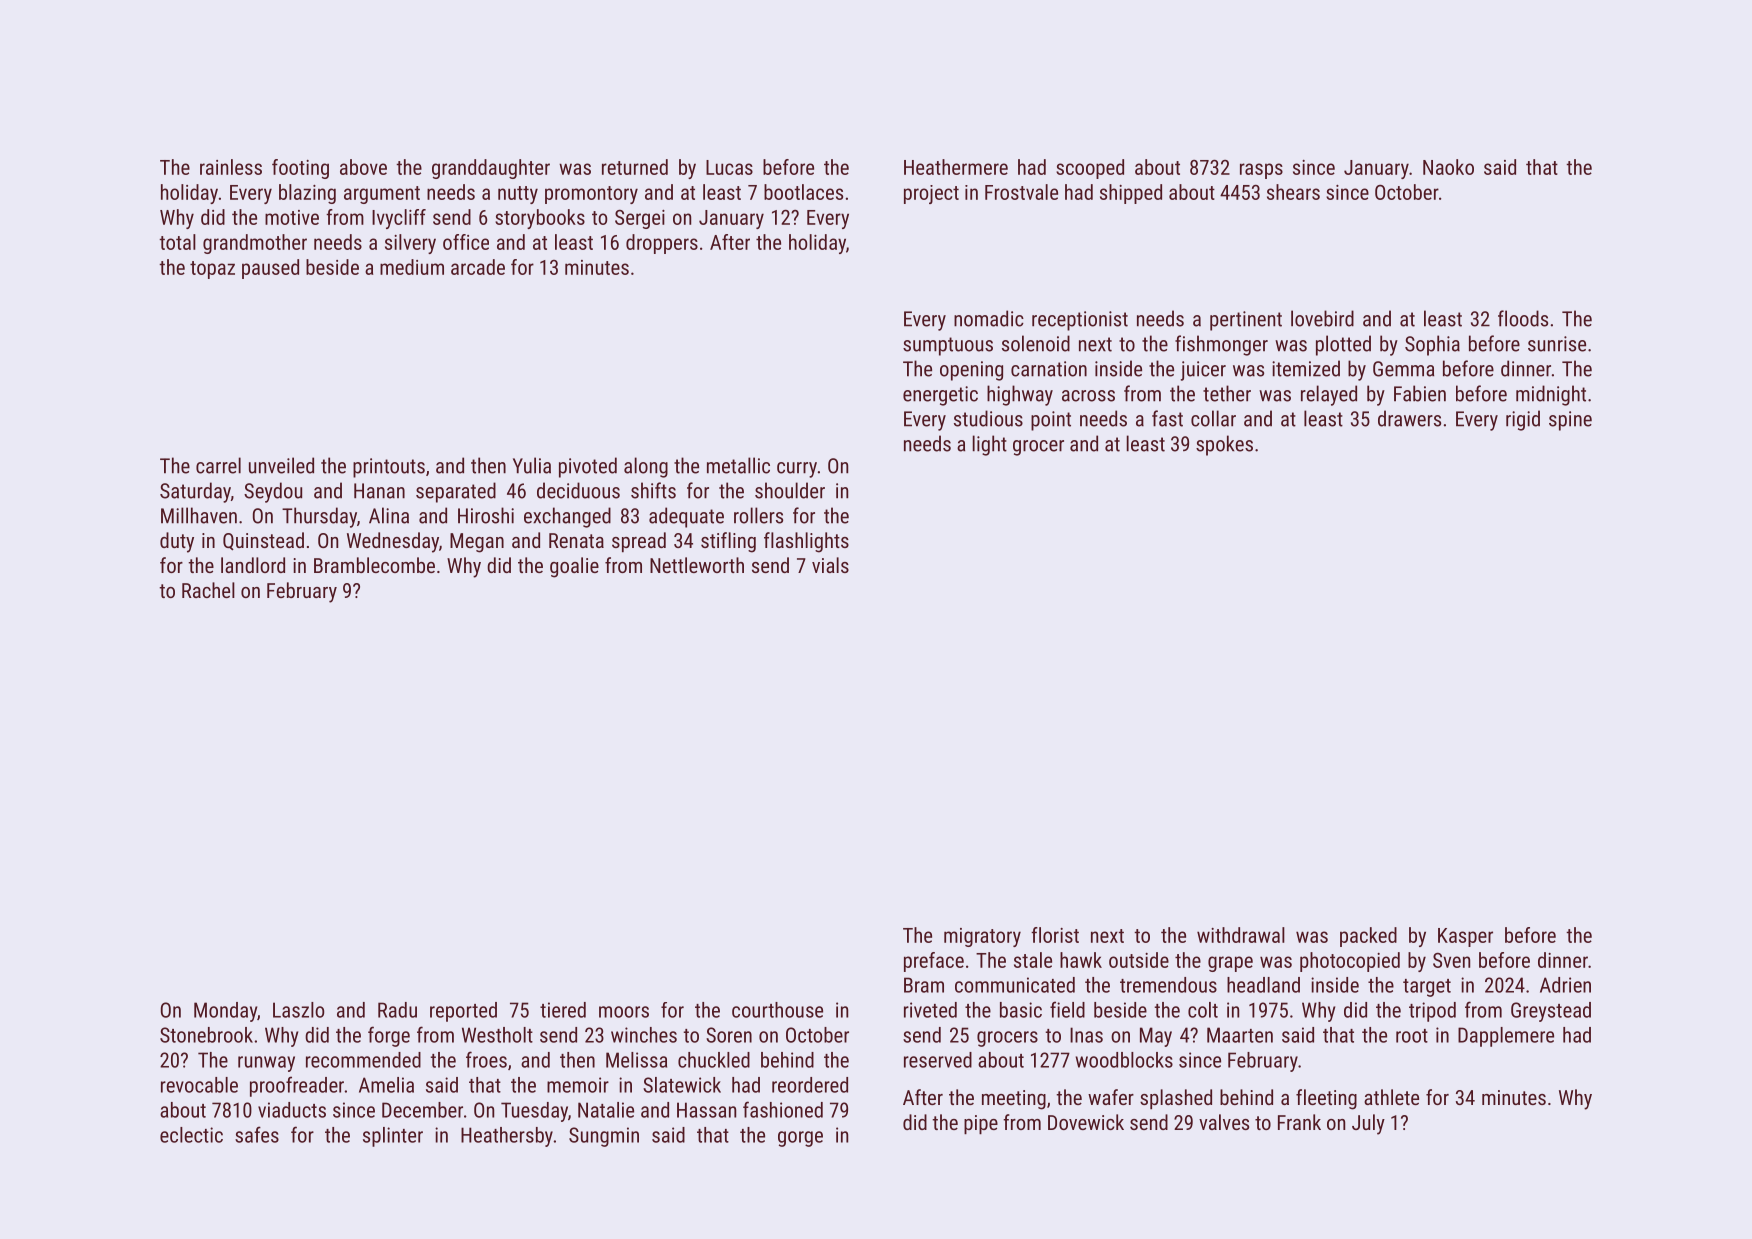  Describe the element at coordinates (1448, 167) in the document. I see `Naoko` at that location.
